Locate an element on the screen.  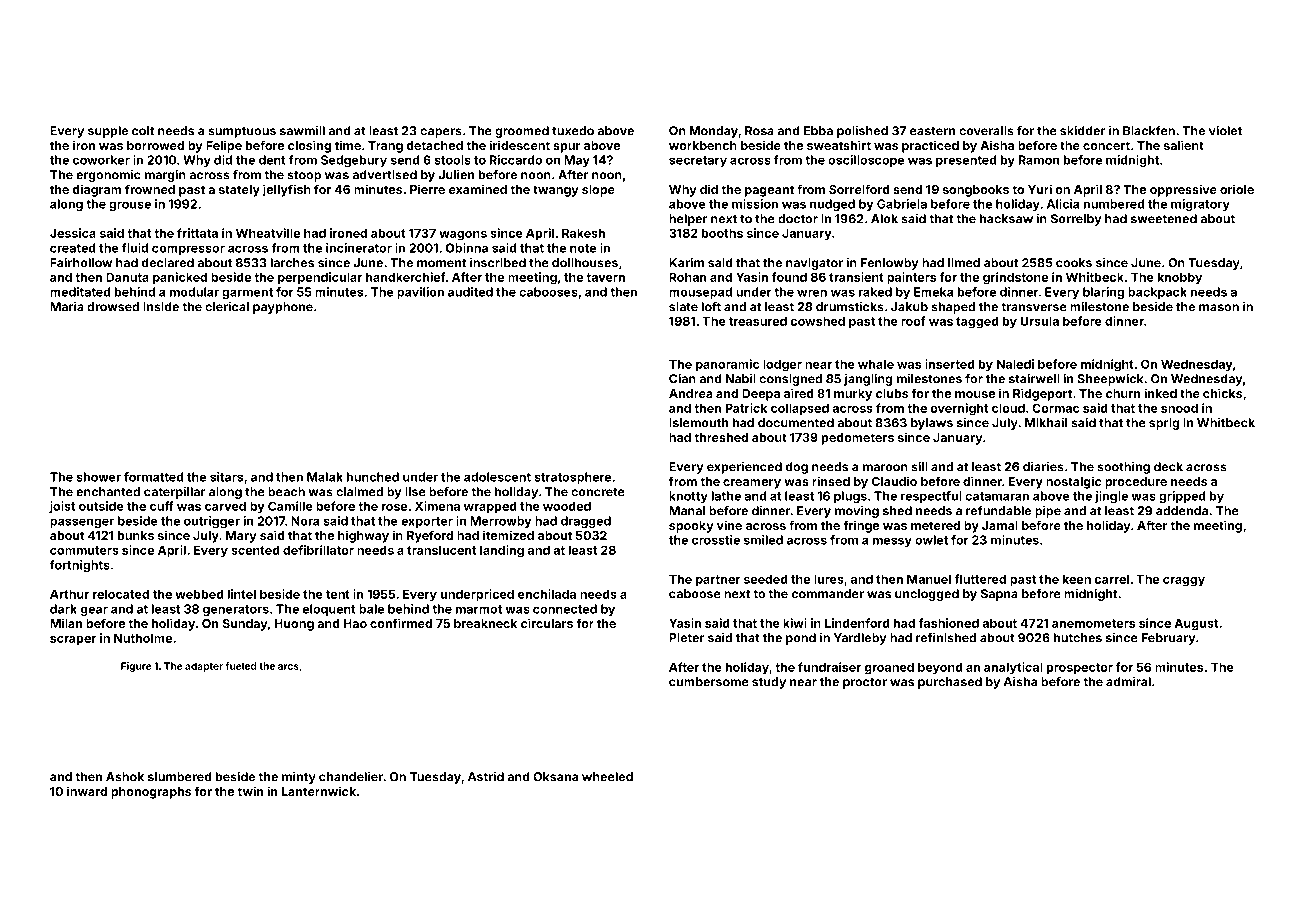
spooky is located at coordinates (691, 527).
